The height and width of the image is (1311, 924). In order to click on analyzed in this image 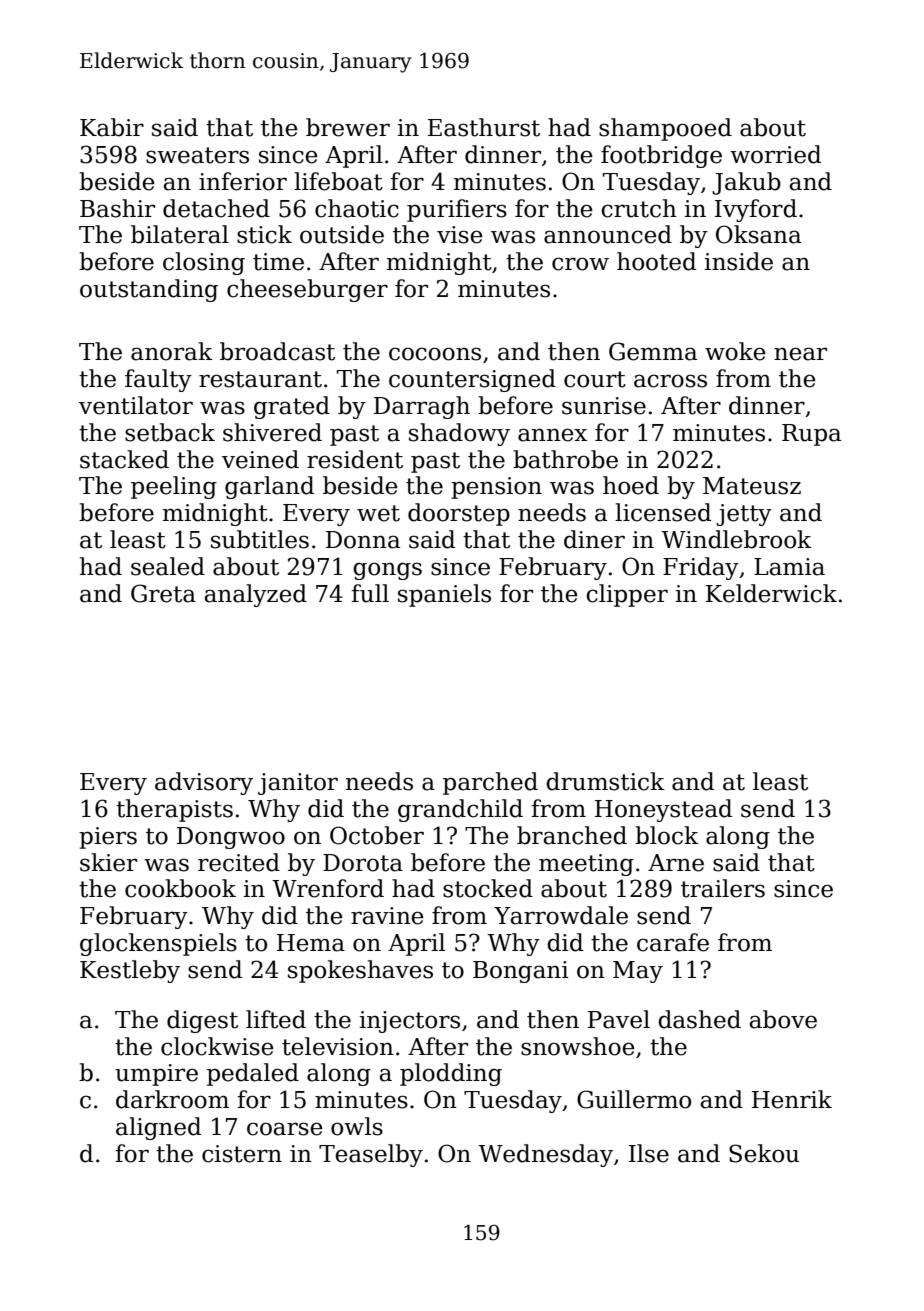, I will do `click(255, 595)`.
